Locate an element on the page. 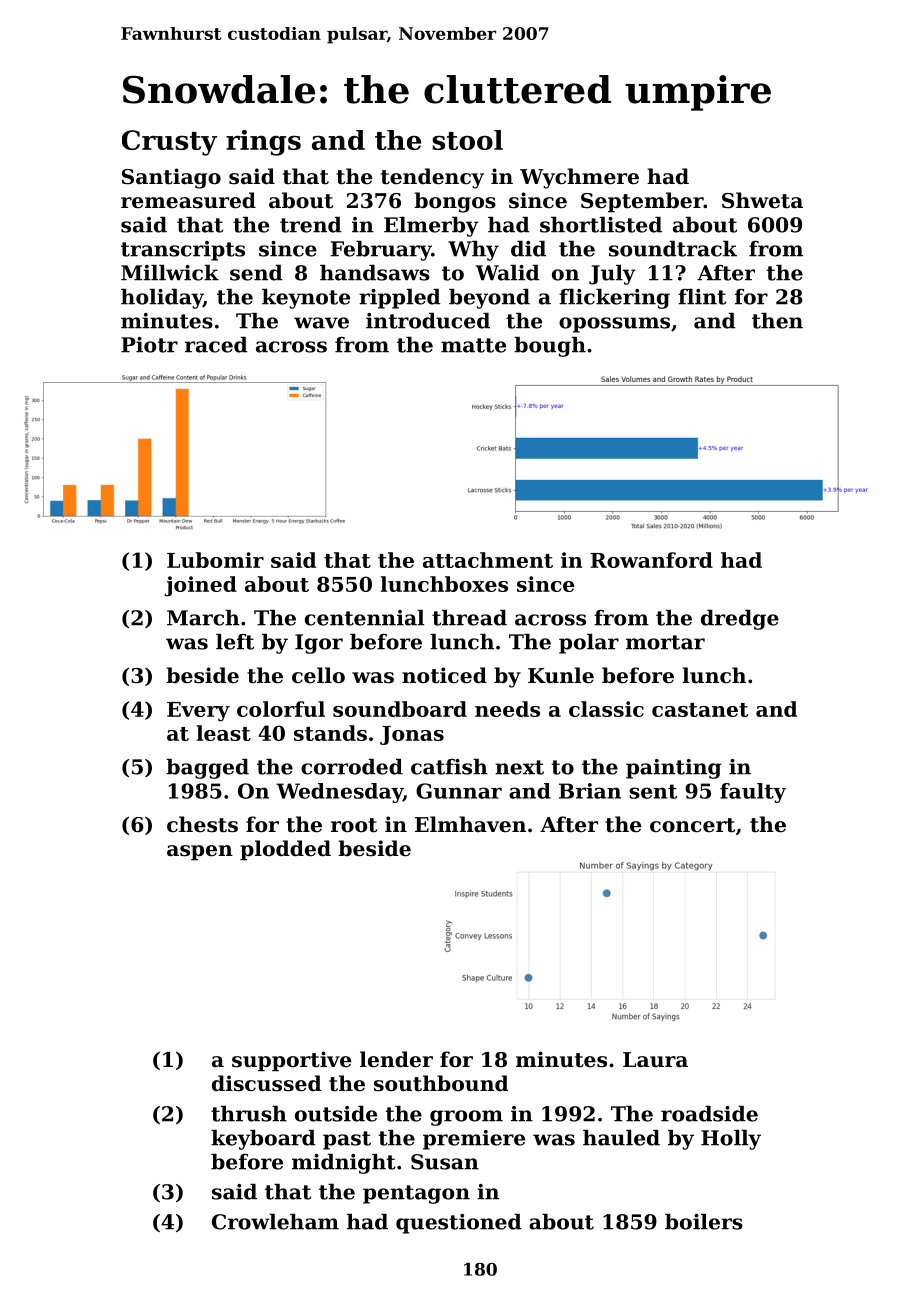 This page has width=924, height=1311. matte is located at coordinates (473, 345).
